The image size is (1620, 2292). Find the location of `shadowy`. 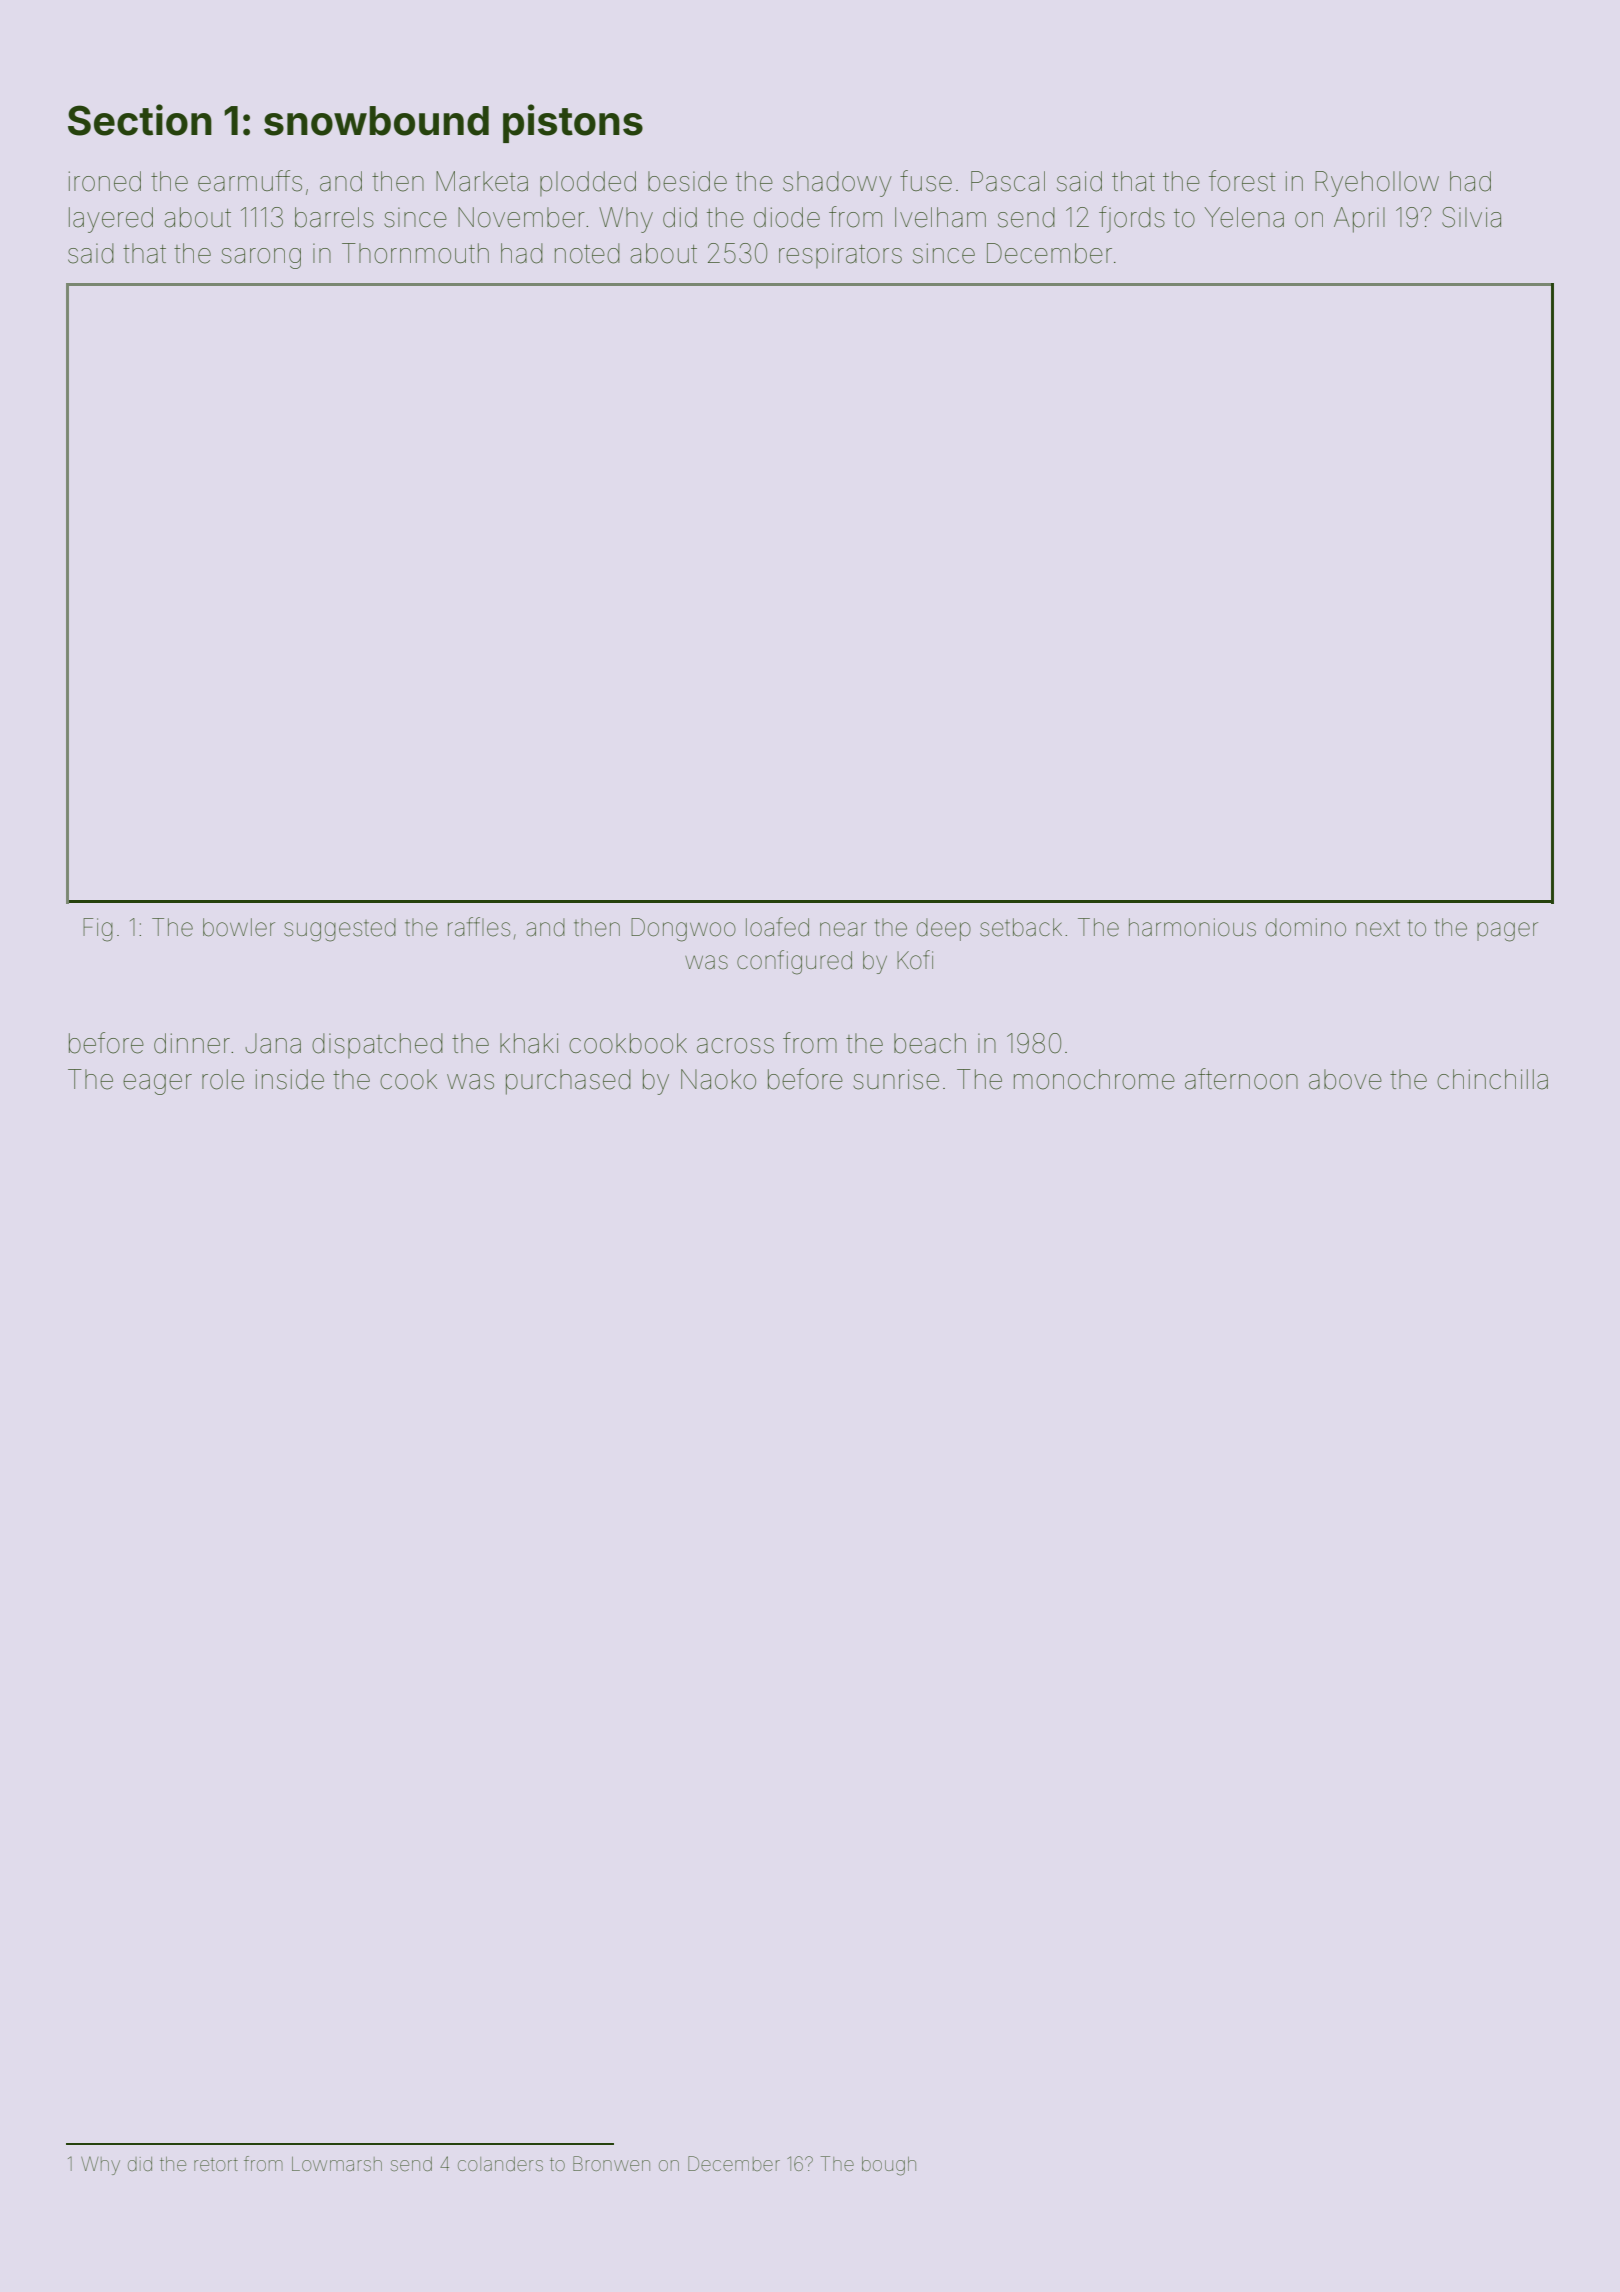

shadowy is located at coordinates (837, 184).
